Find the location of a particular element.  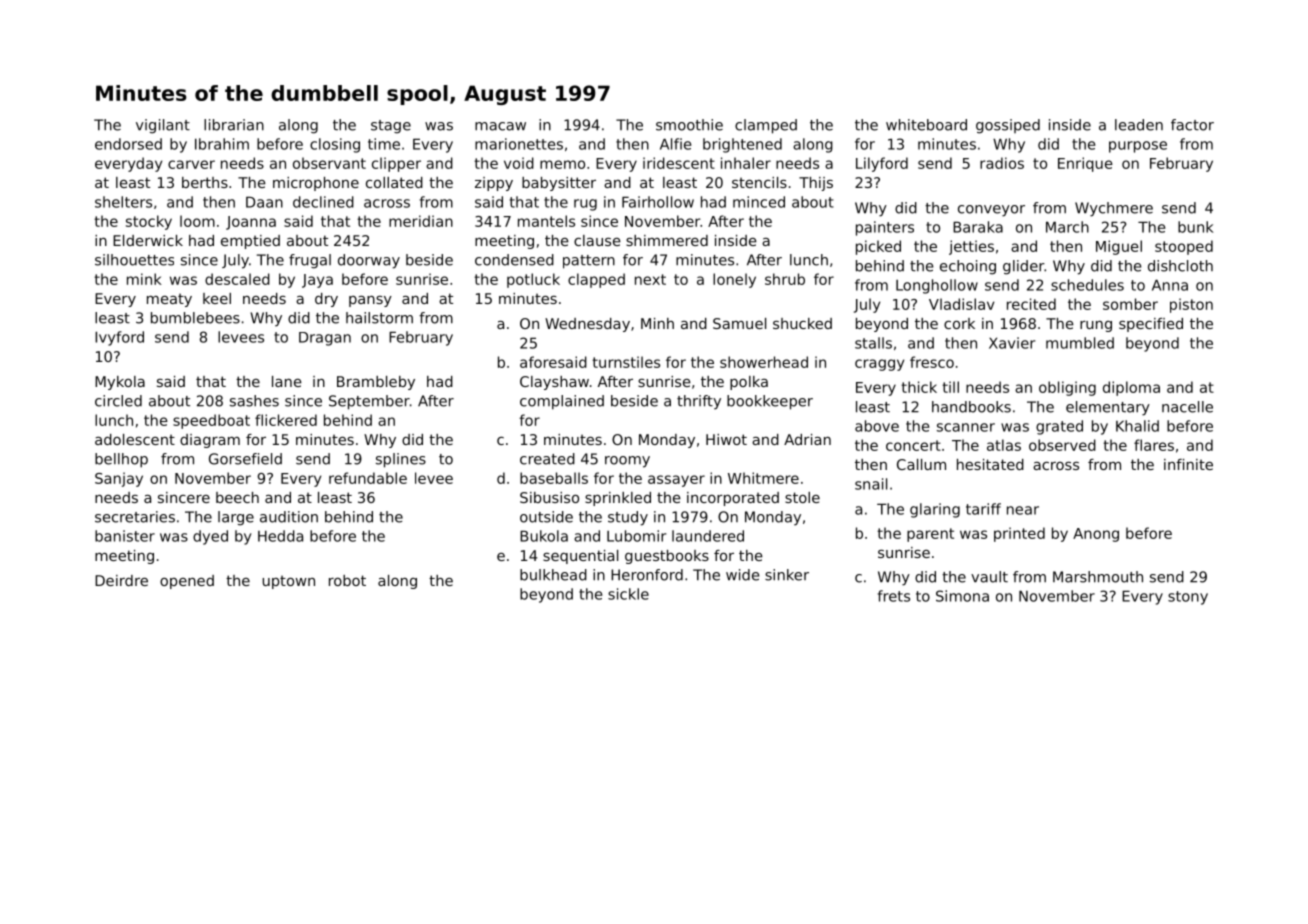

recited is located at coordinates (1031, 304).
